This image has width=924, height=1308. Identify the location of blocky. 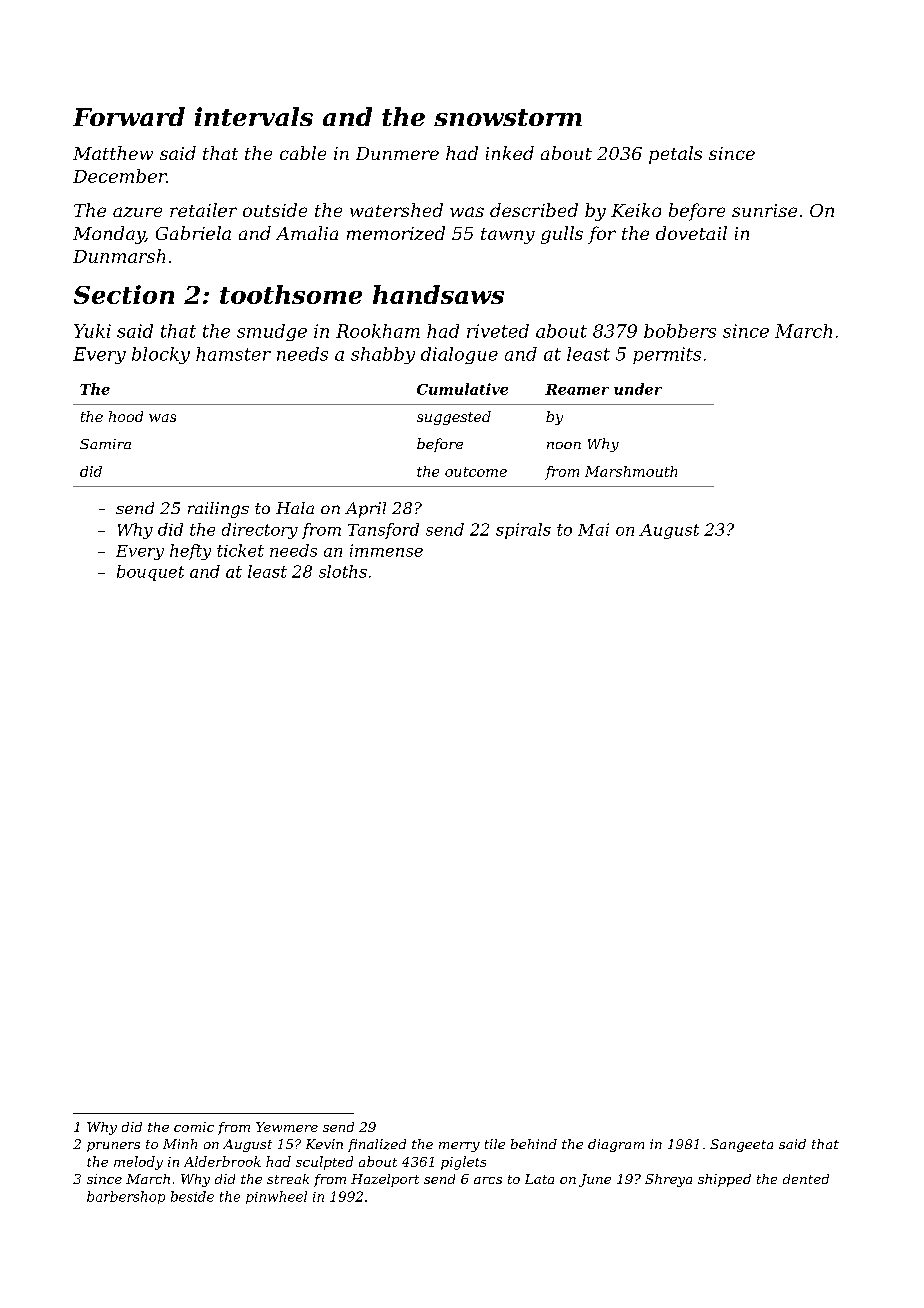
(161, 355).
